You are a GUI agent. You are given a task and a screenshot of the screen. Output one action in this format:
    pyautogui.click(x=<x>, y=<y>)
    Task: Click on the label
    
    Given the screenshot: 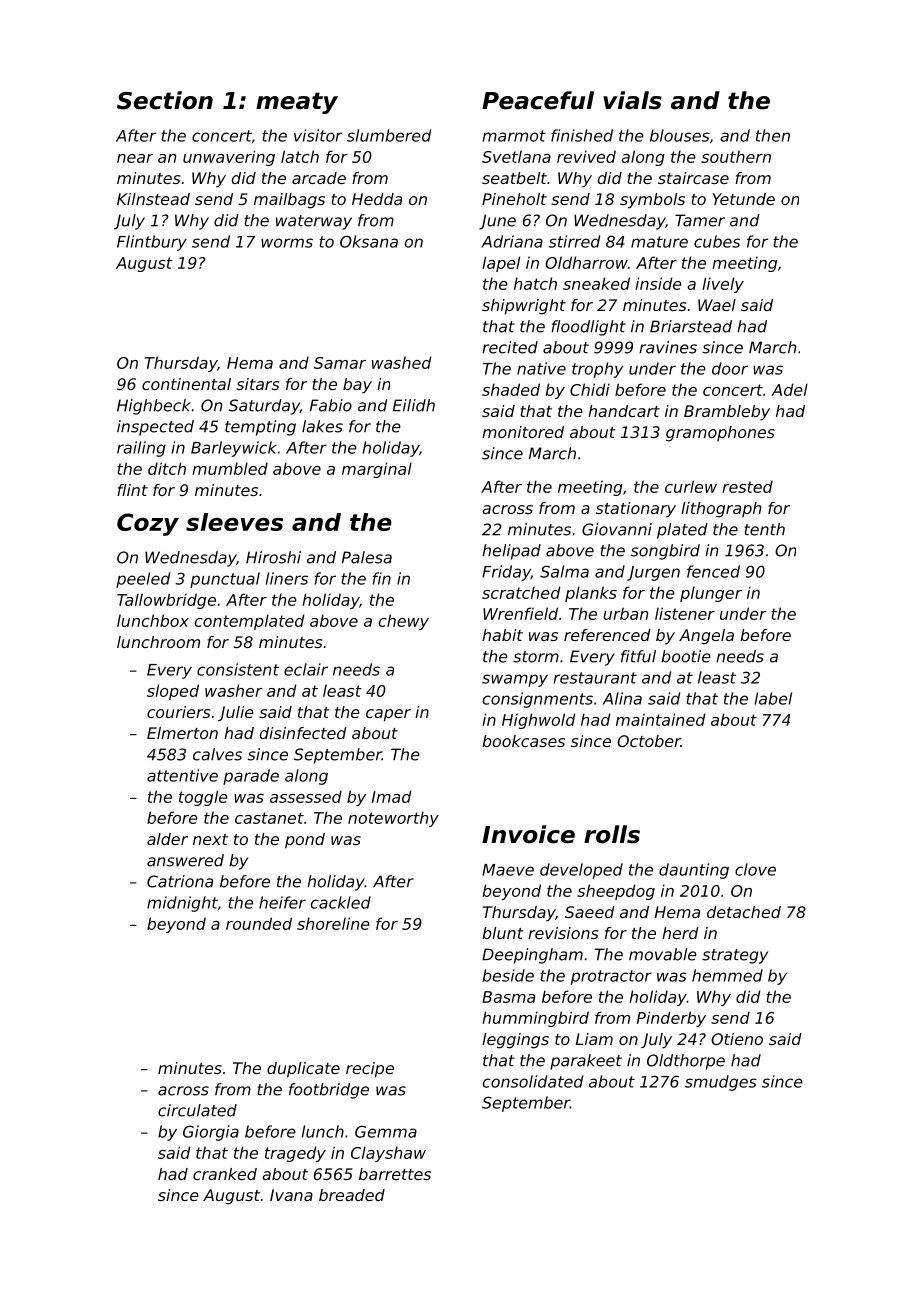 What is the action you would take?
    pyautogui.click(x=773, y=698)
